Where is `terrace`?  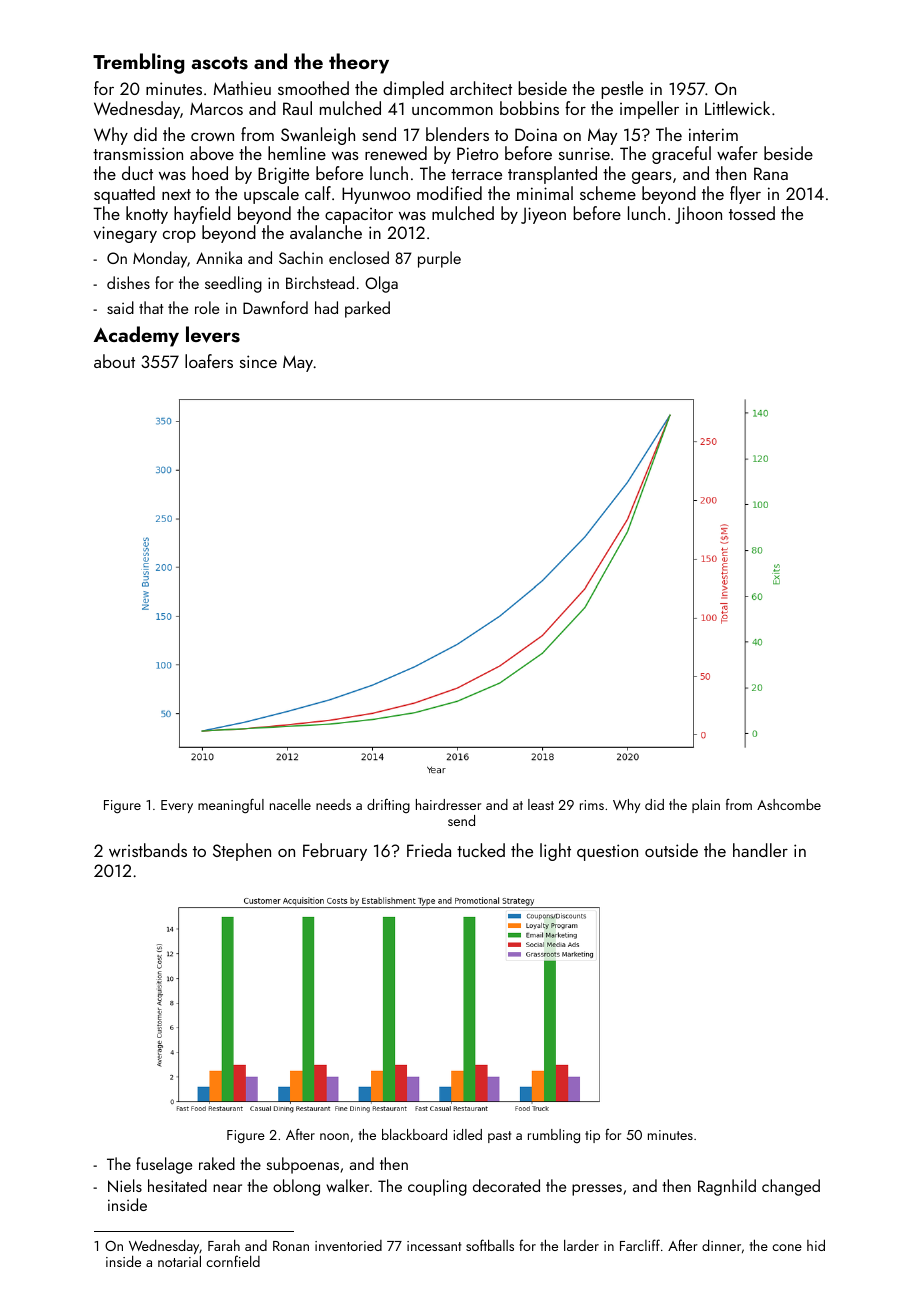 terrace is located at coordinates (476, 174).
